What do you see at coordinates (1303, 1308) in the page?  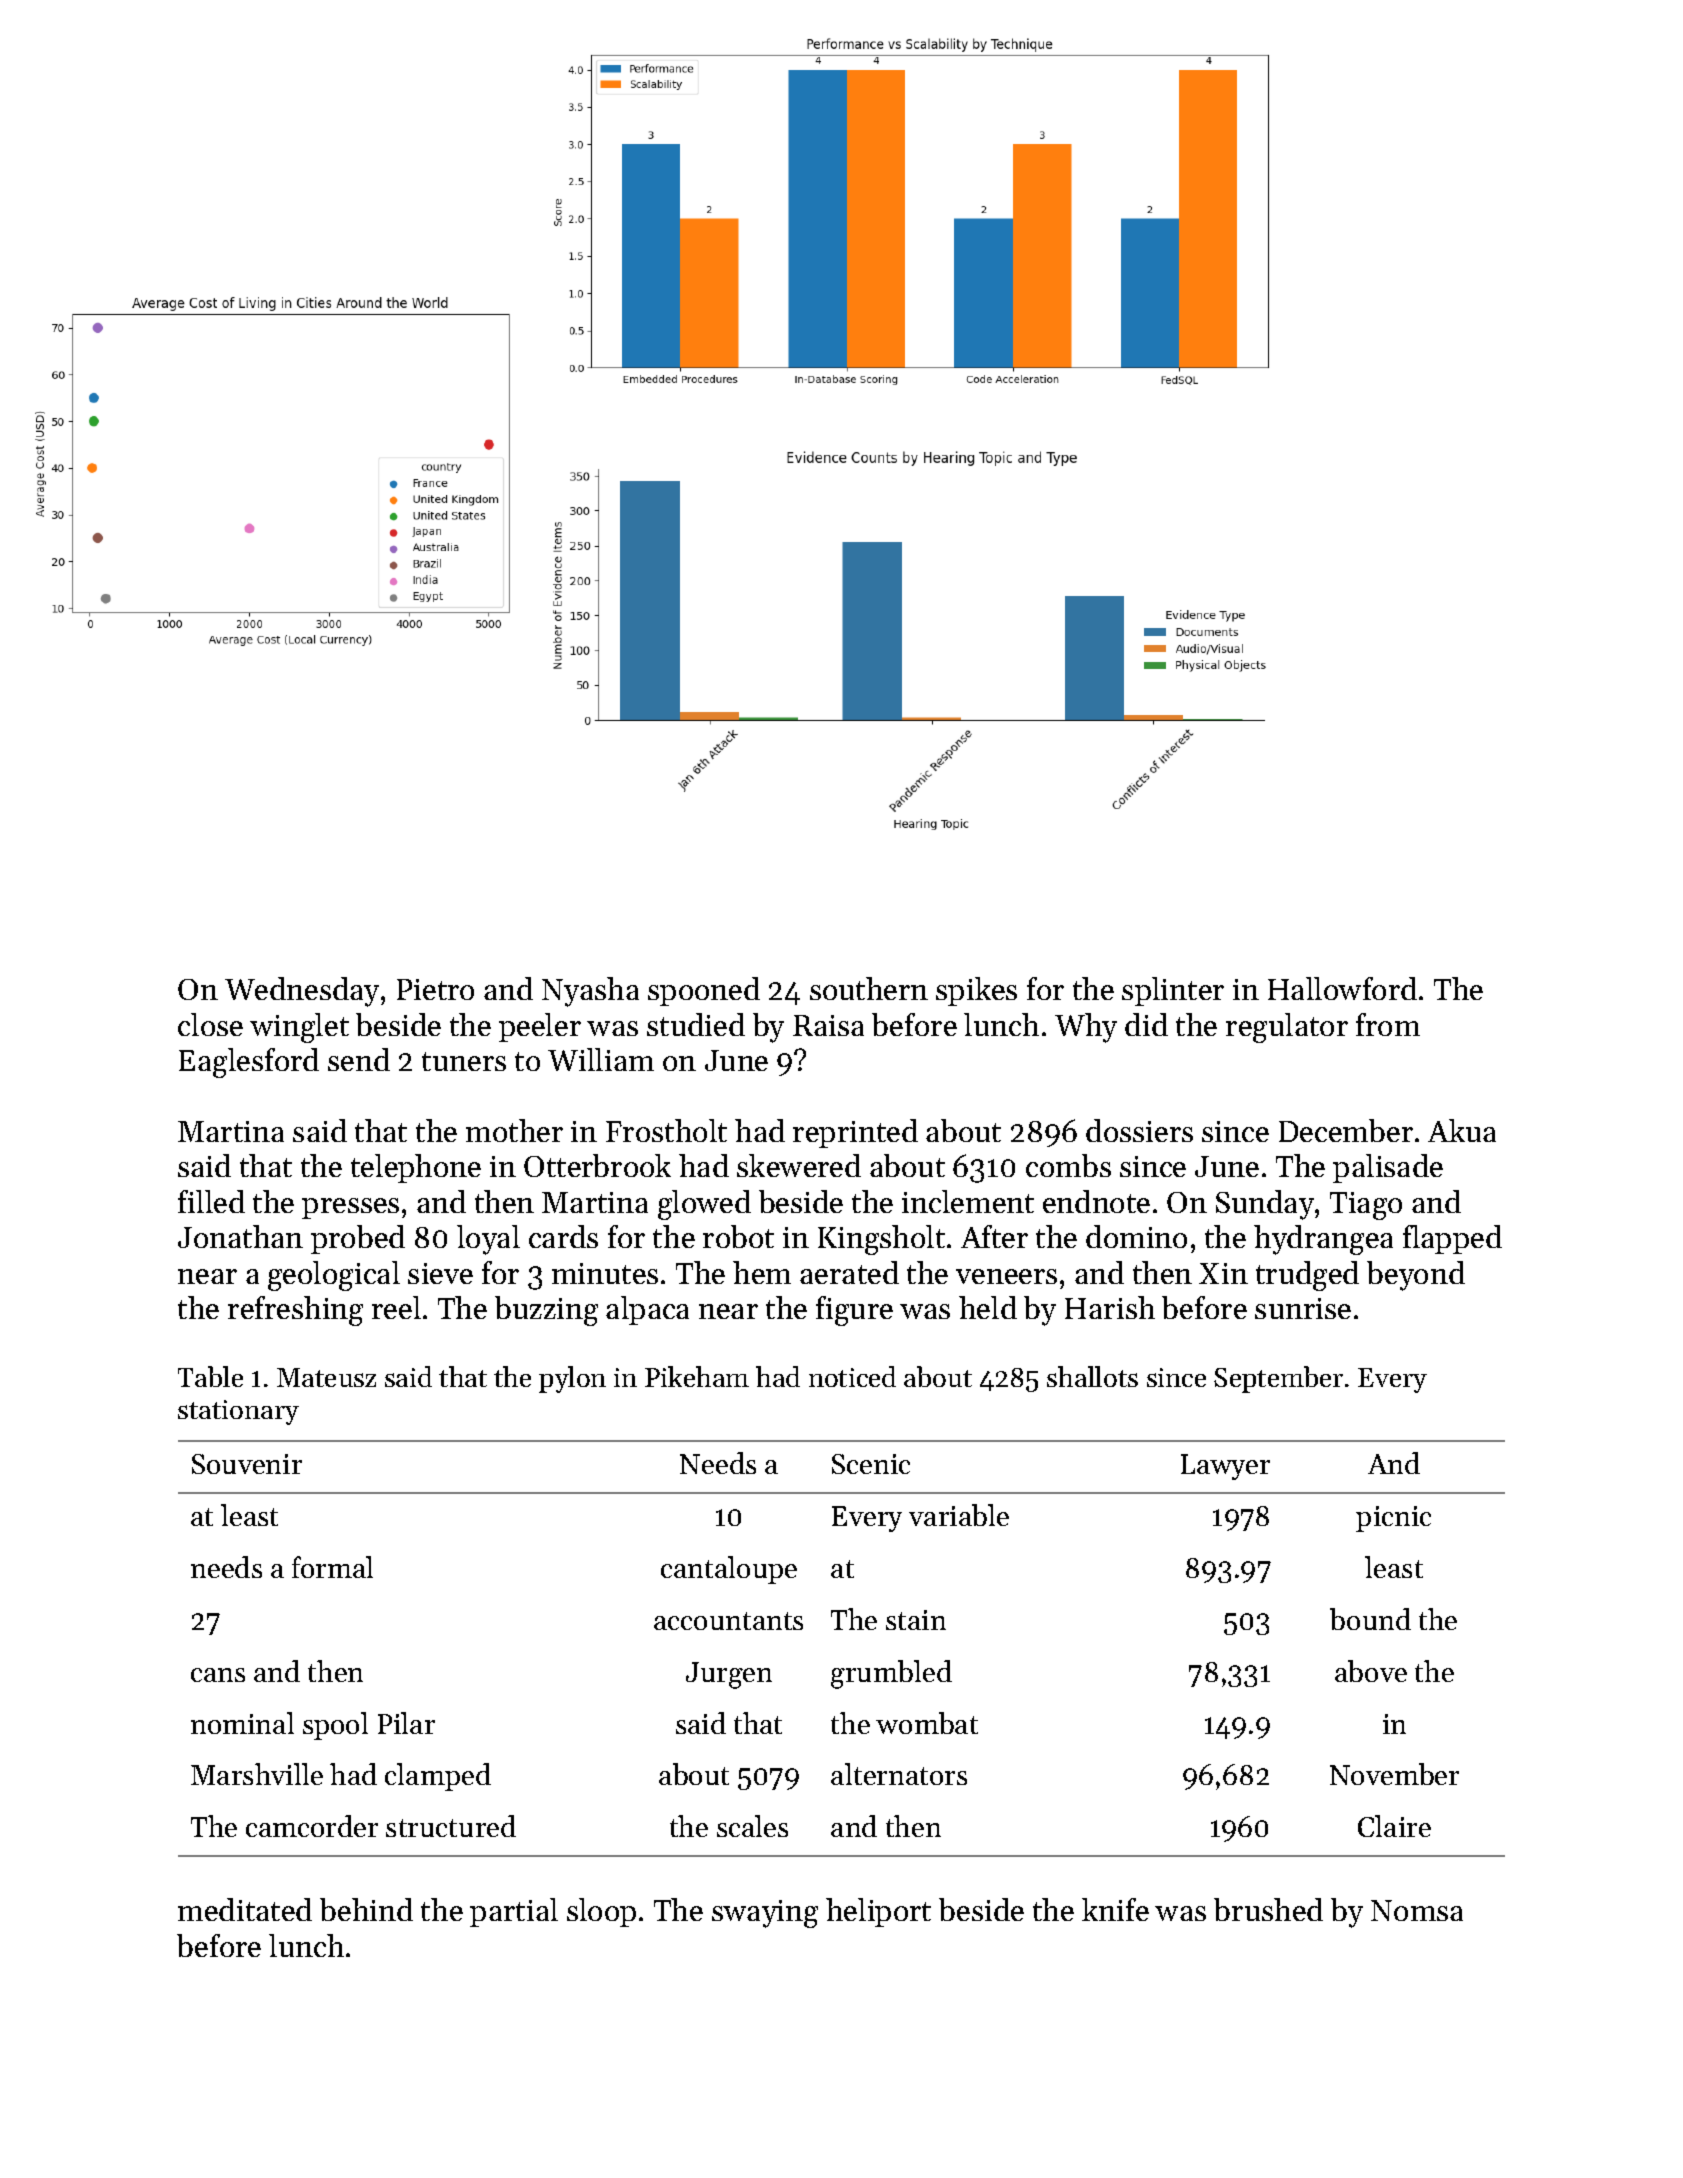 I see `sunrise` at bounding box center [1303, 1308].
